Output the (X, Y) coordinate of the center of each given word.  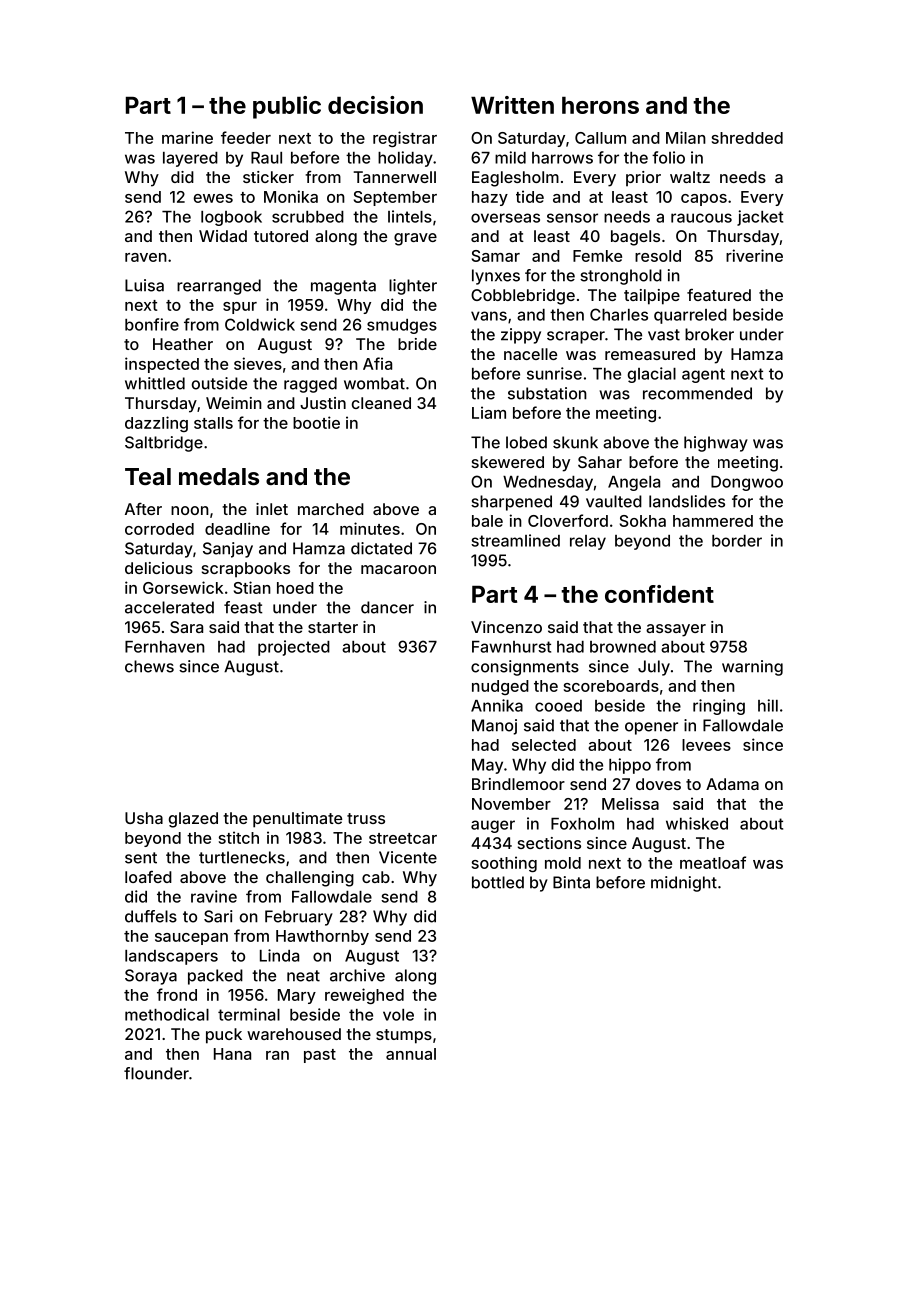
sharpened (511, 503)
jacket (760, 218)
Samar (496, 256)
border (737, 541)
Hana (232, 1054)
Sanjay (228, 550)
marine (187, 137)
